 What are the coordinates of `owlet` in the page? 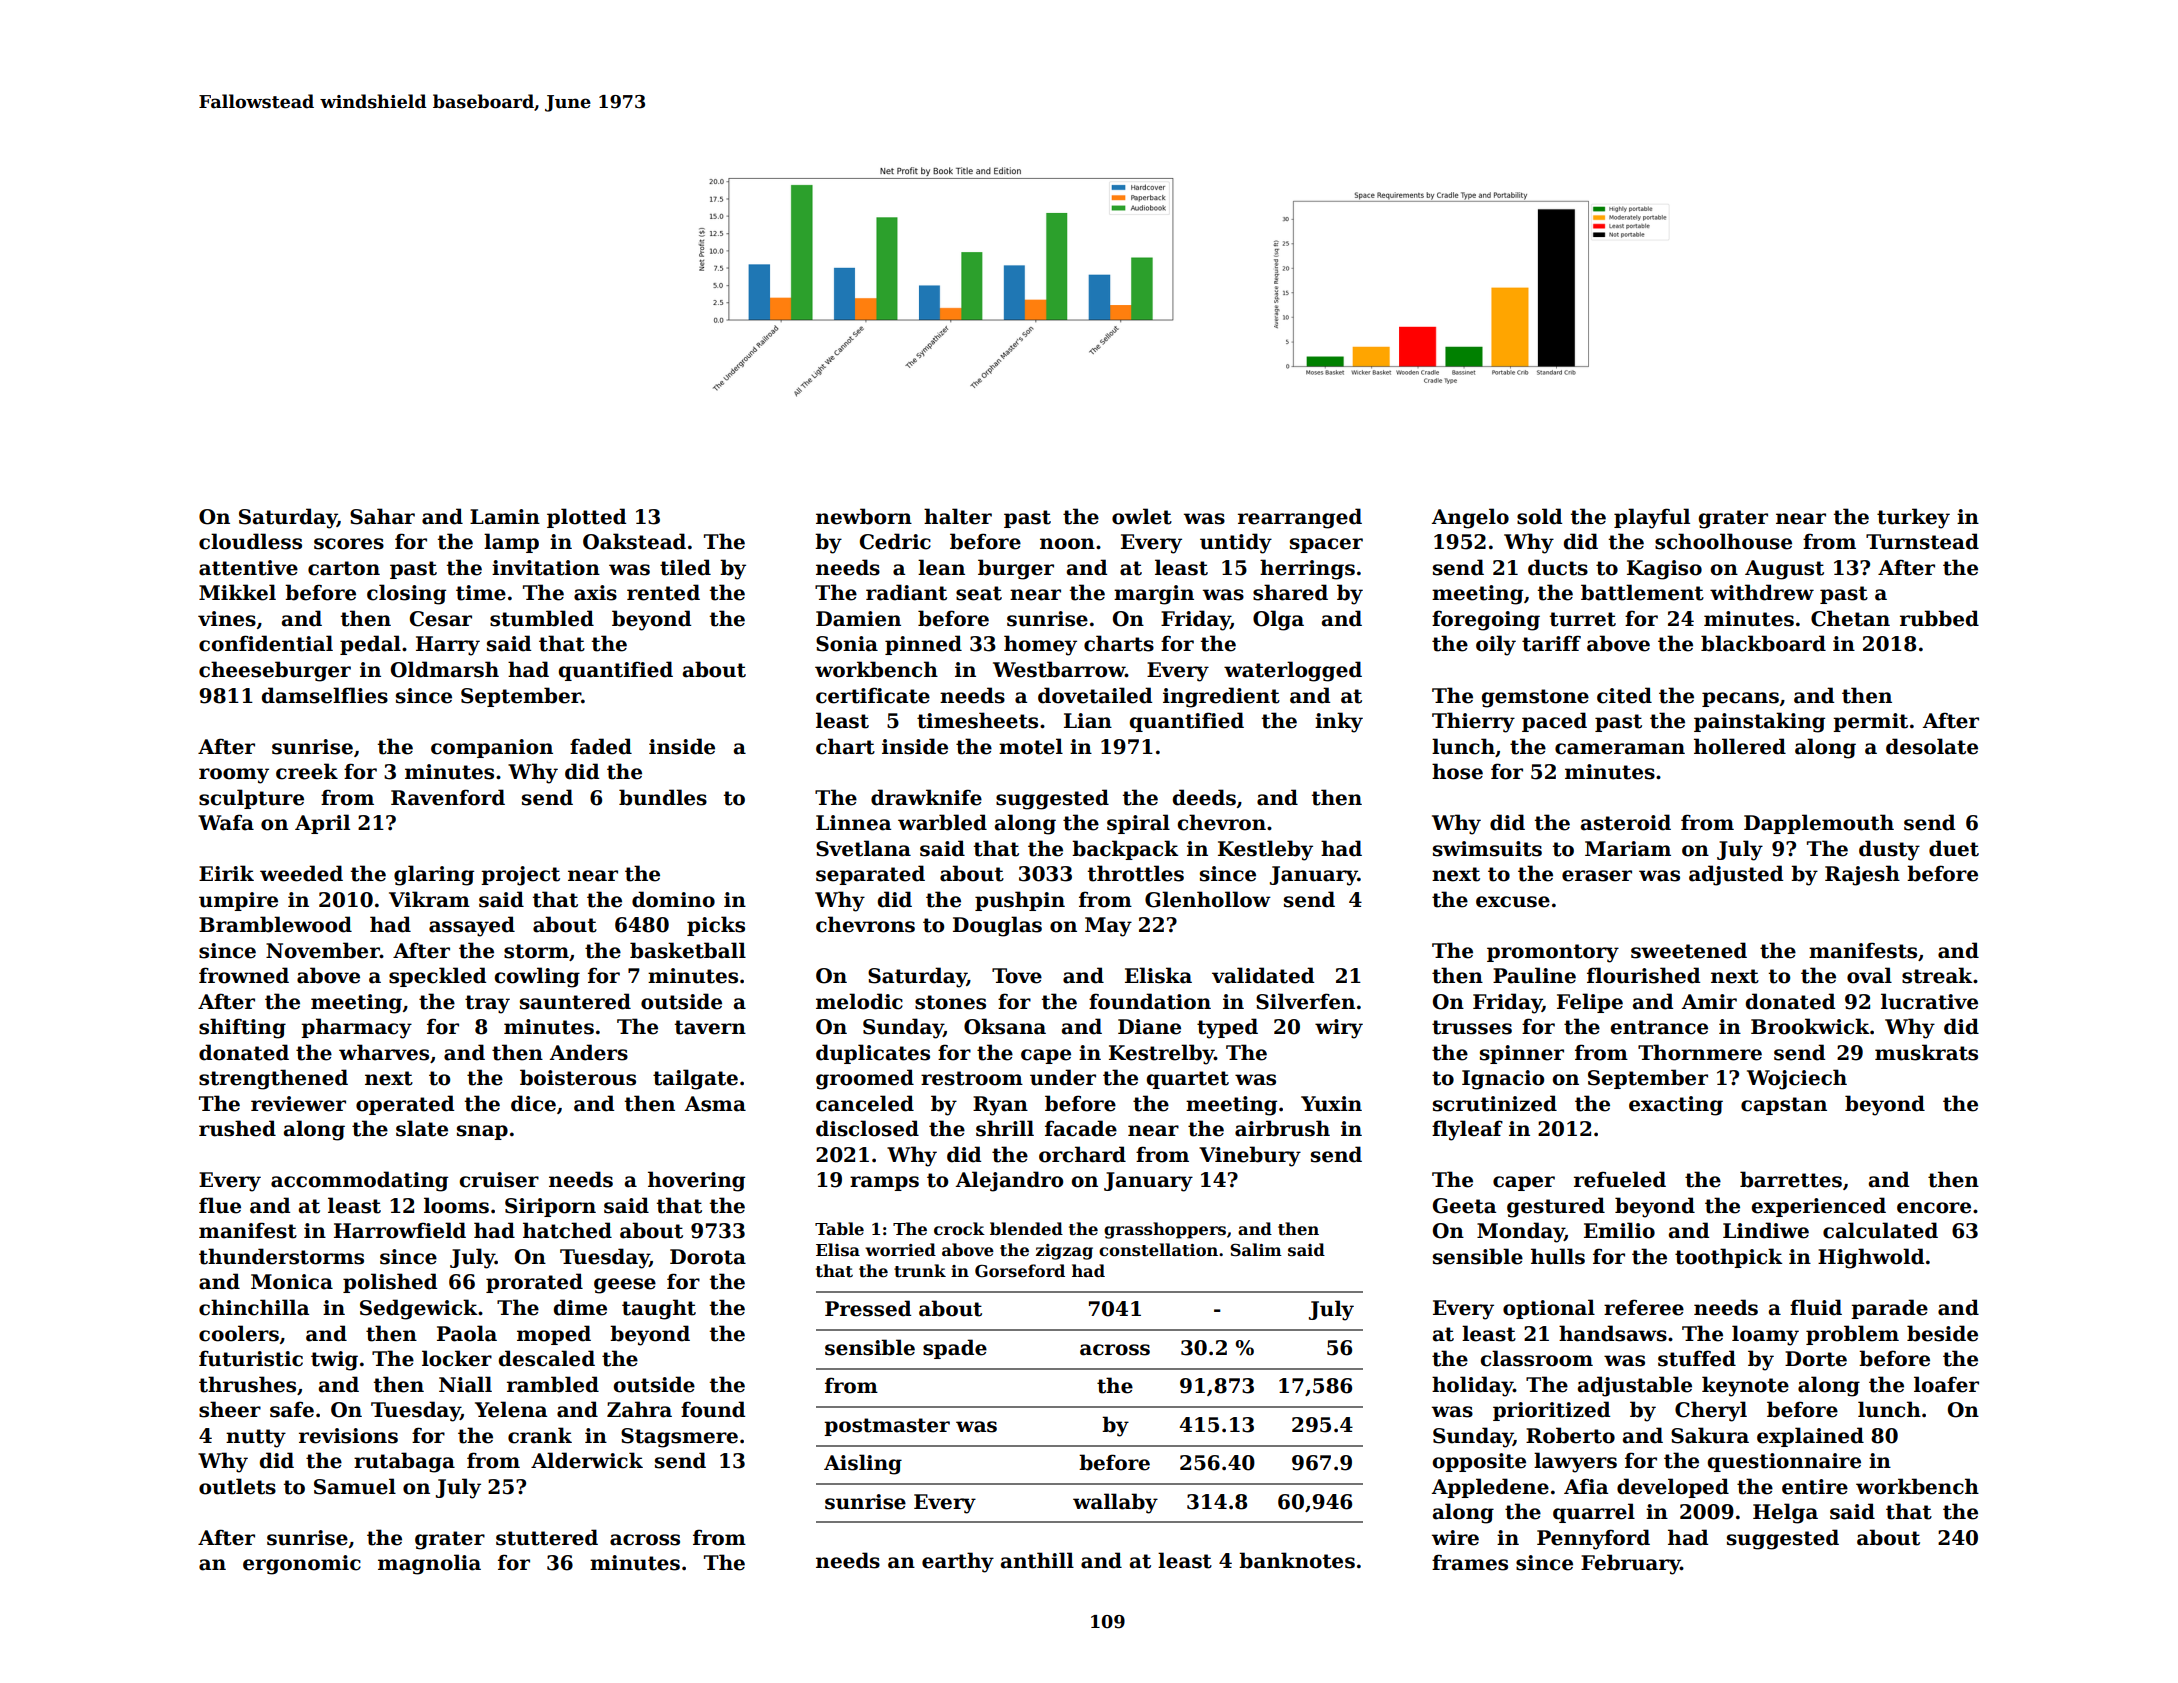 It's located at (1142, 516).
